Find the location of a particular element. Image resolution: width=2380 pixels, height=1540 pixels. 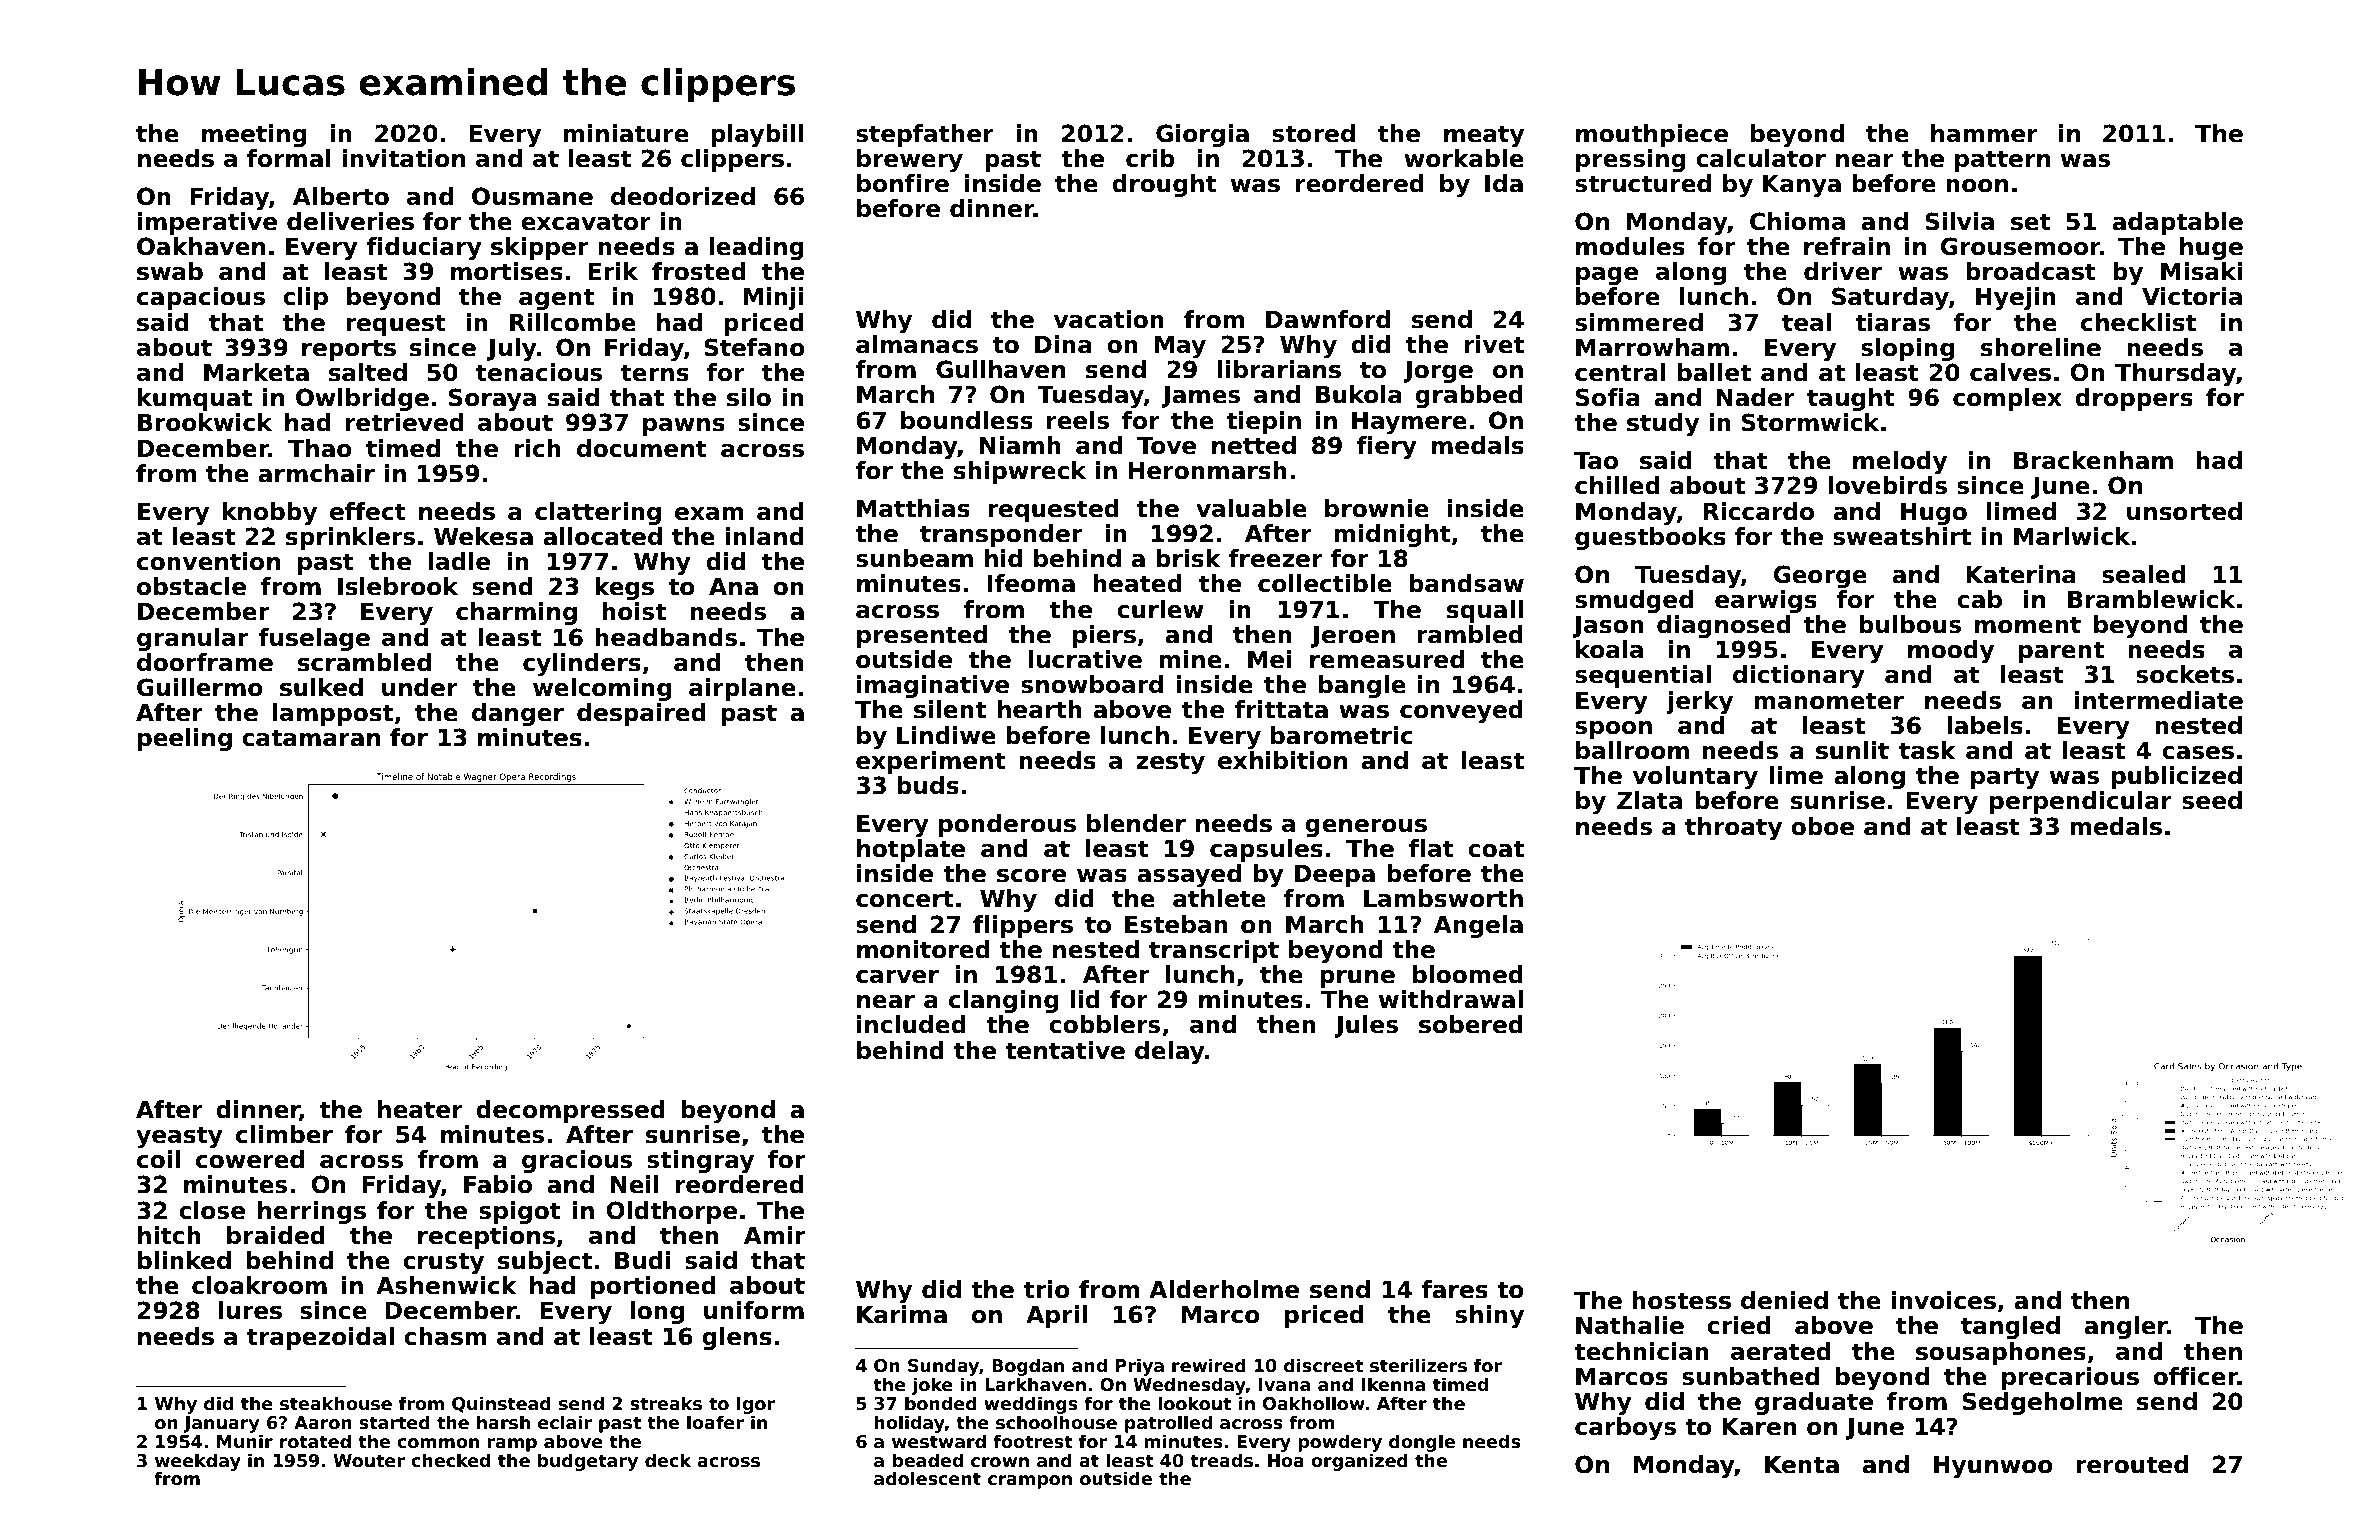

hammer is located at coordinates (1984, 133).
